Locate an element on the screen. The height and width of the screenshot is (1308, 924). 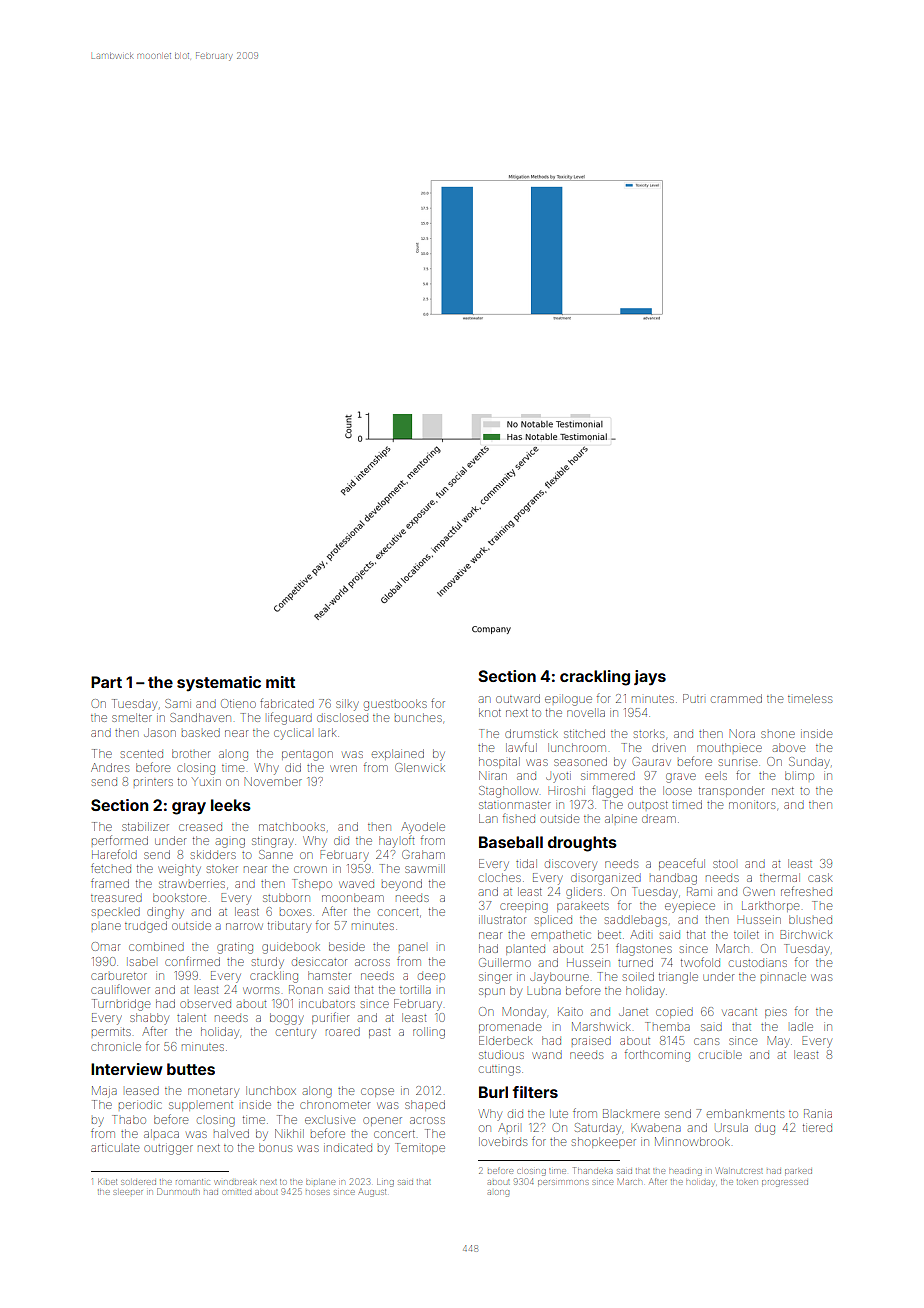
turned is located at coordinates (635, 962).
